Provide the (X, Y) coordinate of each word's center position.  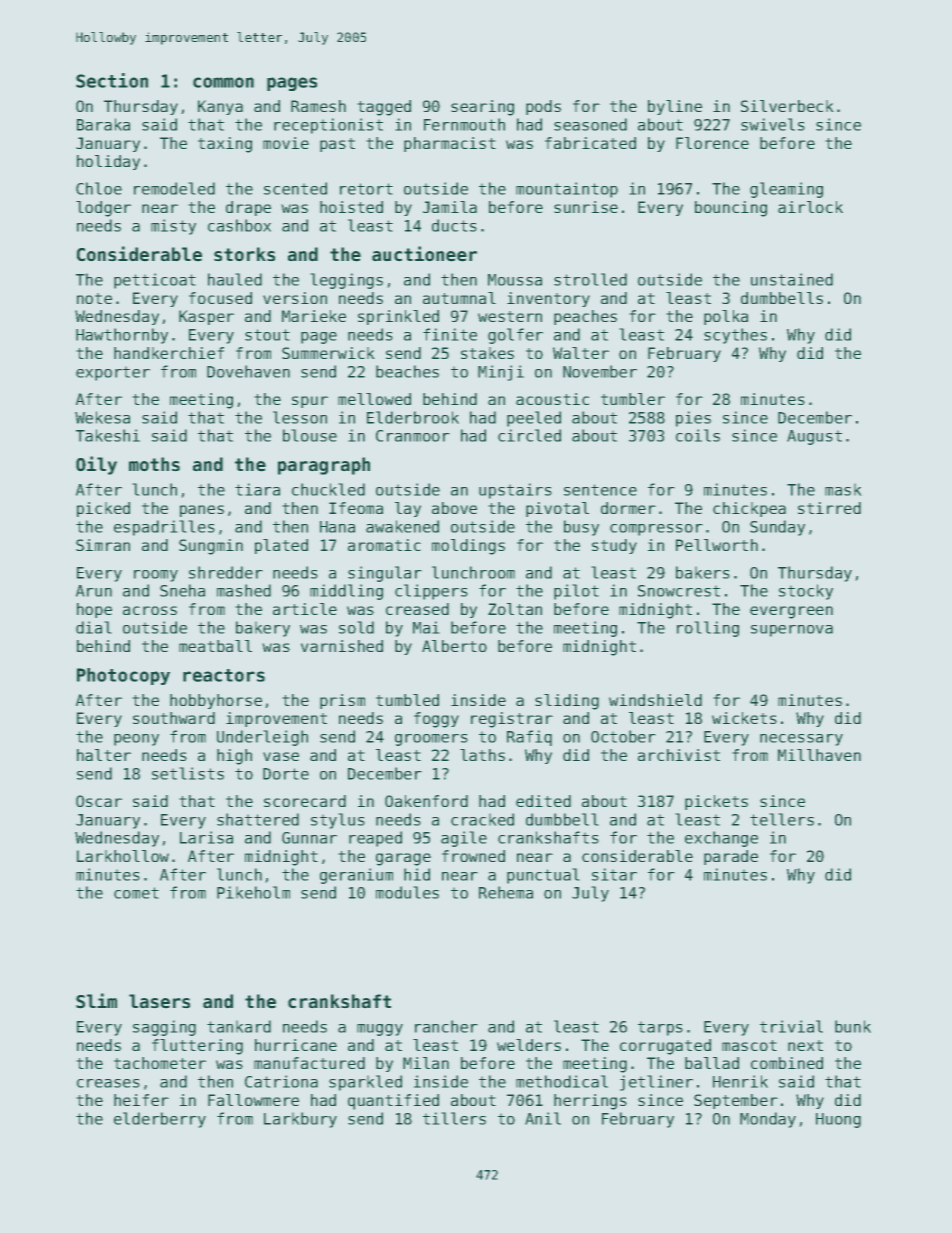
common (223, 82)
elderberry (160, 1120)
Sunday (777, 528)
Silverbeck (787, 106)
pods (543, 107)
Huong (838, 1120)
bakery (263, 629)
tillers (454, 1118)
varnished (342, 646)
